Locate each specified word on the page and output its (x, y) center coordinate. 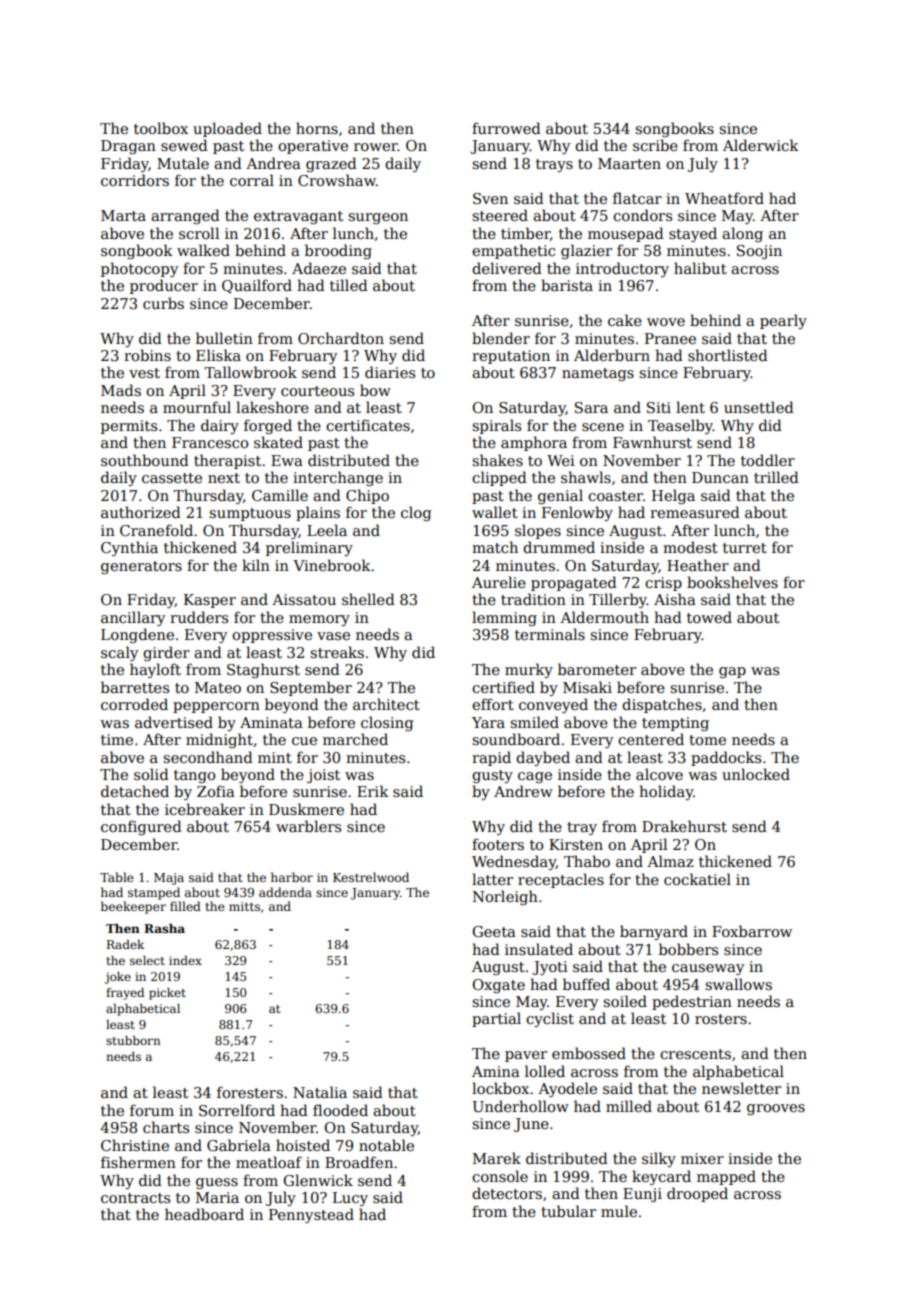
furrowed (506, 128)
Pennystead (311, 1215)
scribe (655, 145)
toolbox (161, 128)
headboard (204, 1214)
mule (619, 1211)
